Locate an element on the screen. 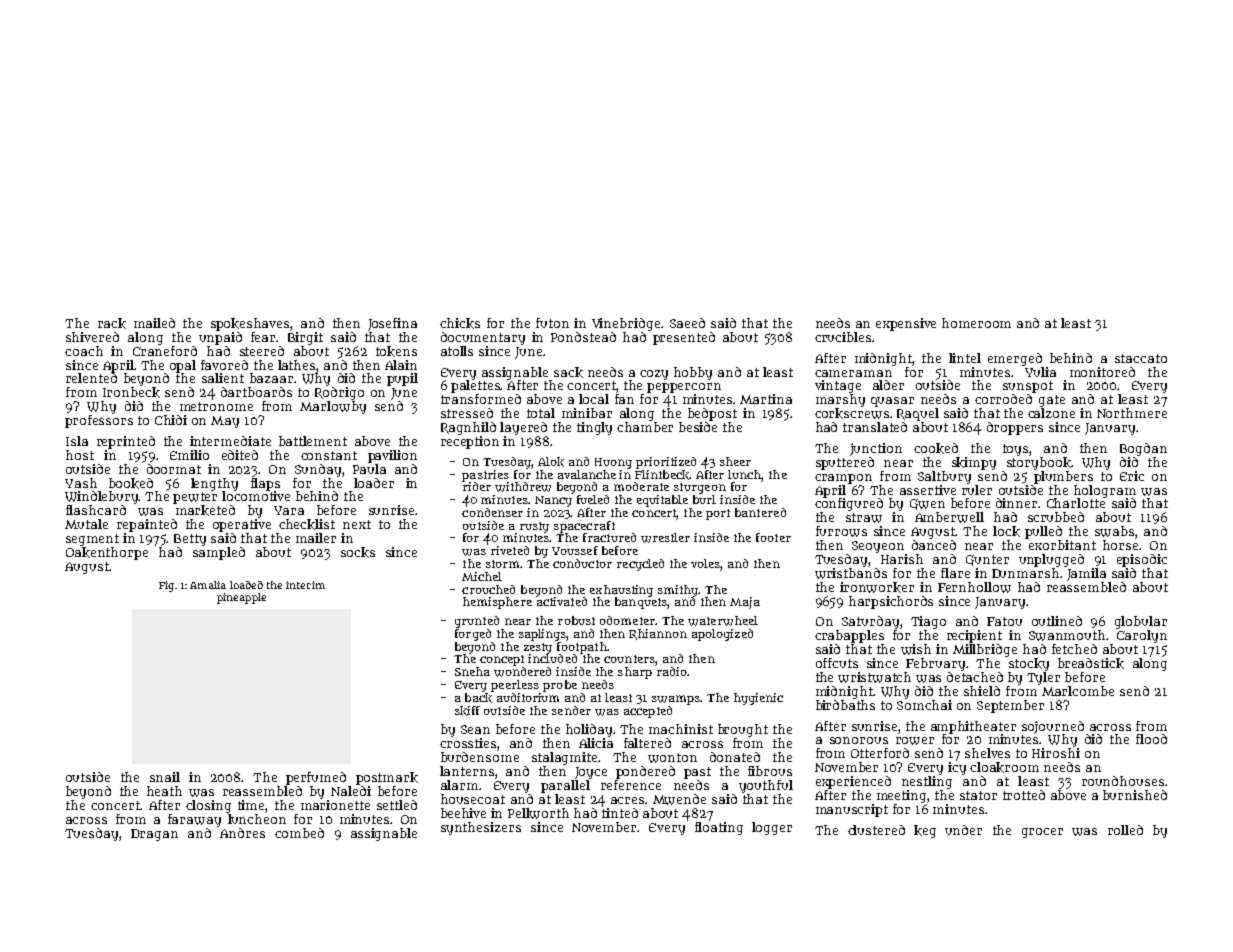 The height and width of the screenshot is (952, 1233). hygienic is located at coordinates (758, 699).
